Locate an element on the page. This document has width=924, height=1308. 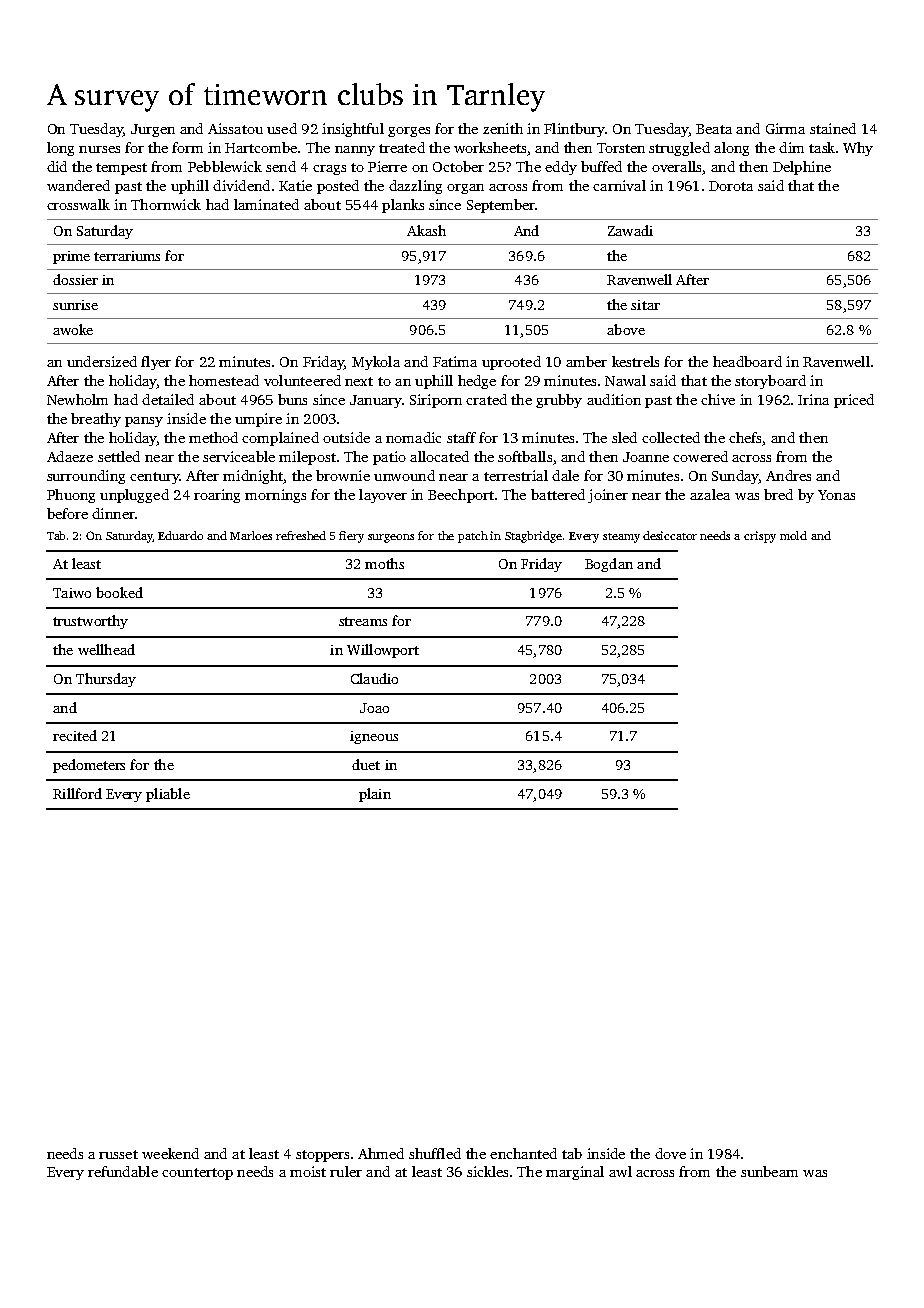
duet is located at coordinates (366, 764).
